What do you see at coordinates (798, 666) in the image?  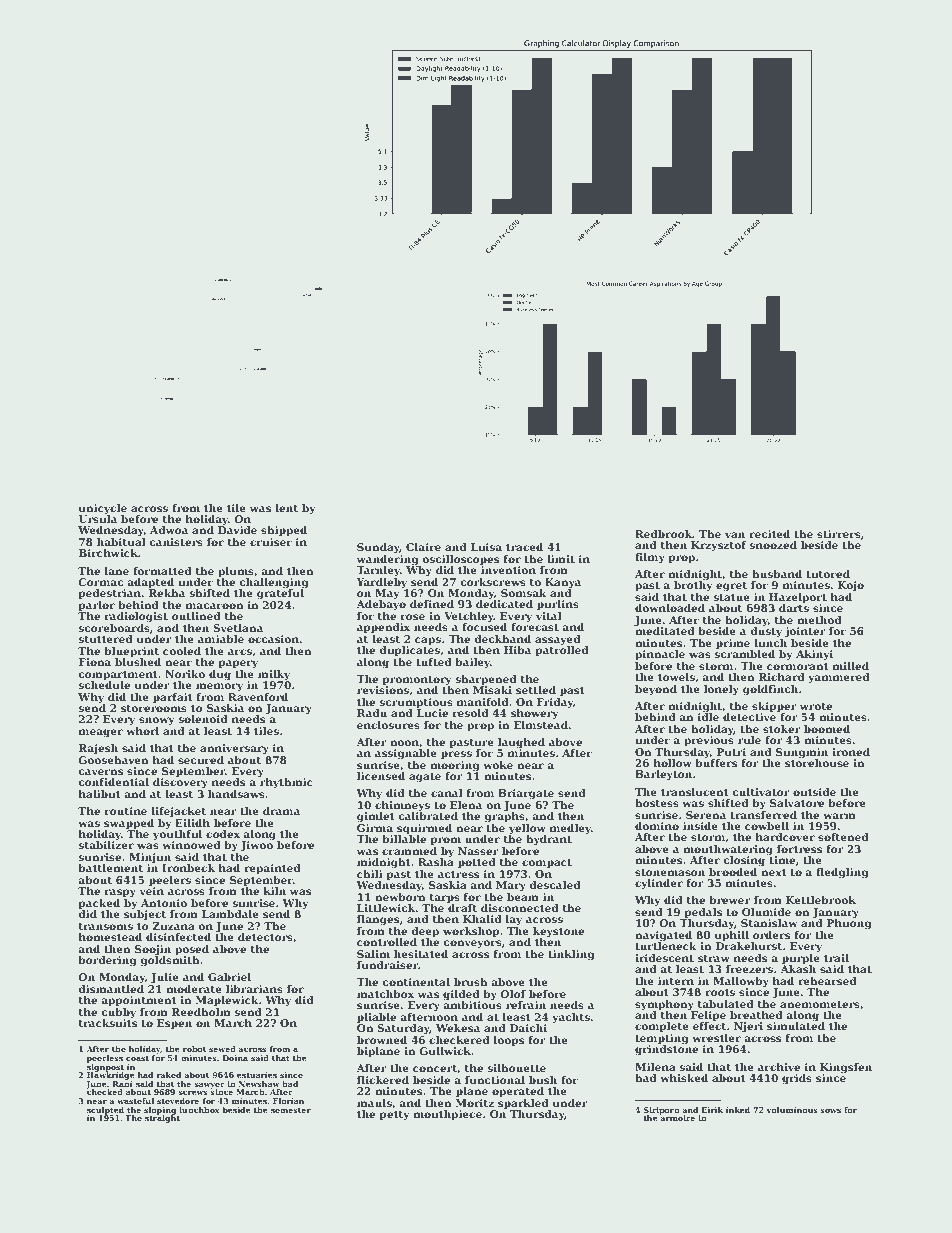 I see `cormorant` at bounding box center [798, 666].
